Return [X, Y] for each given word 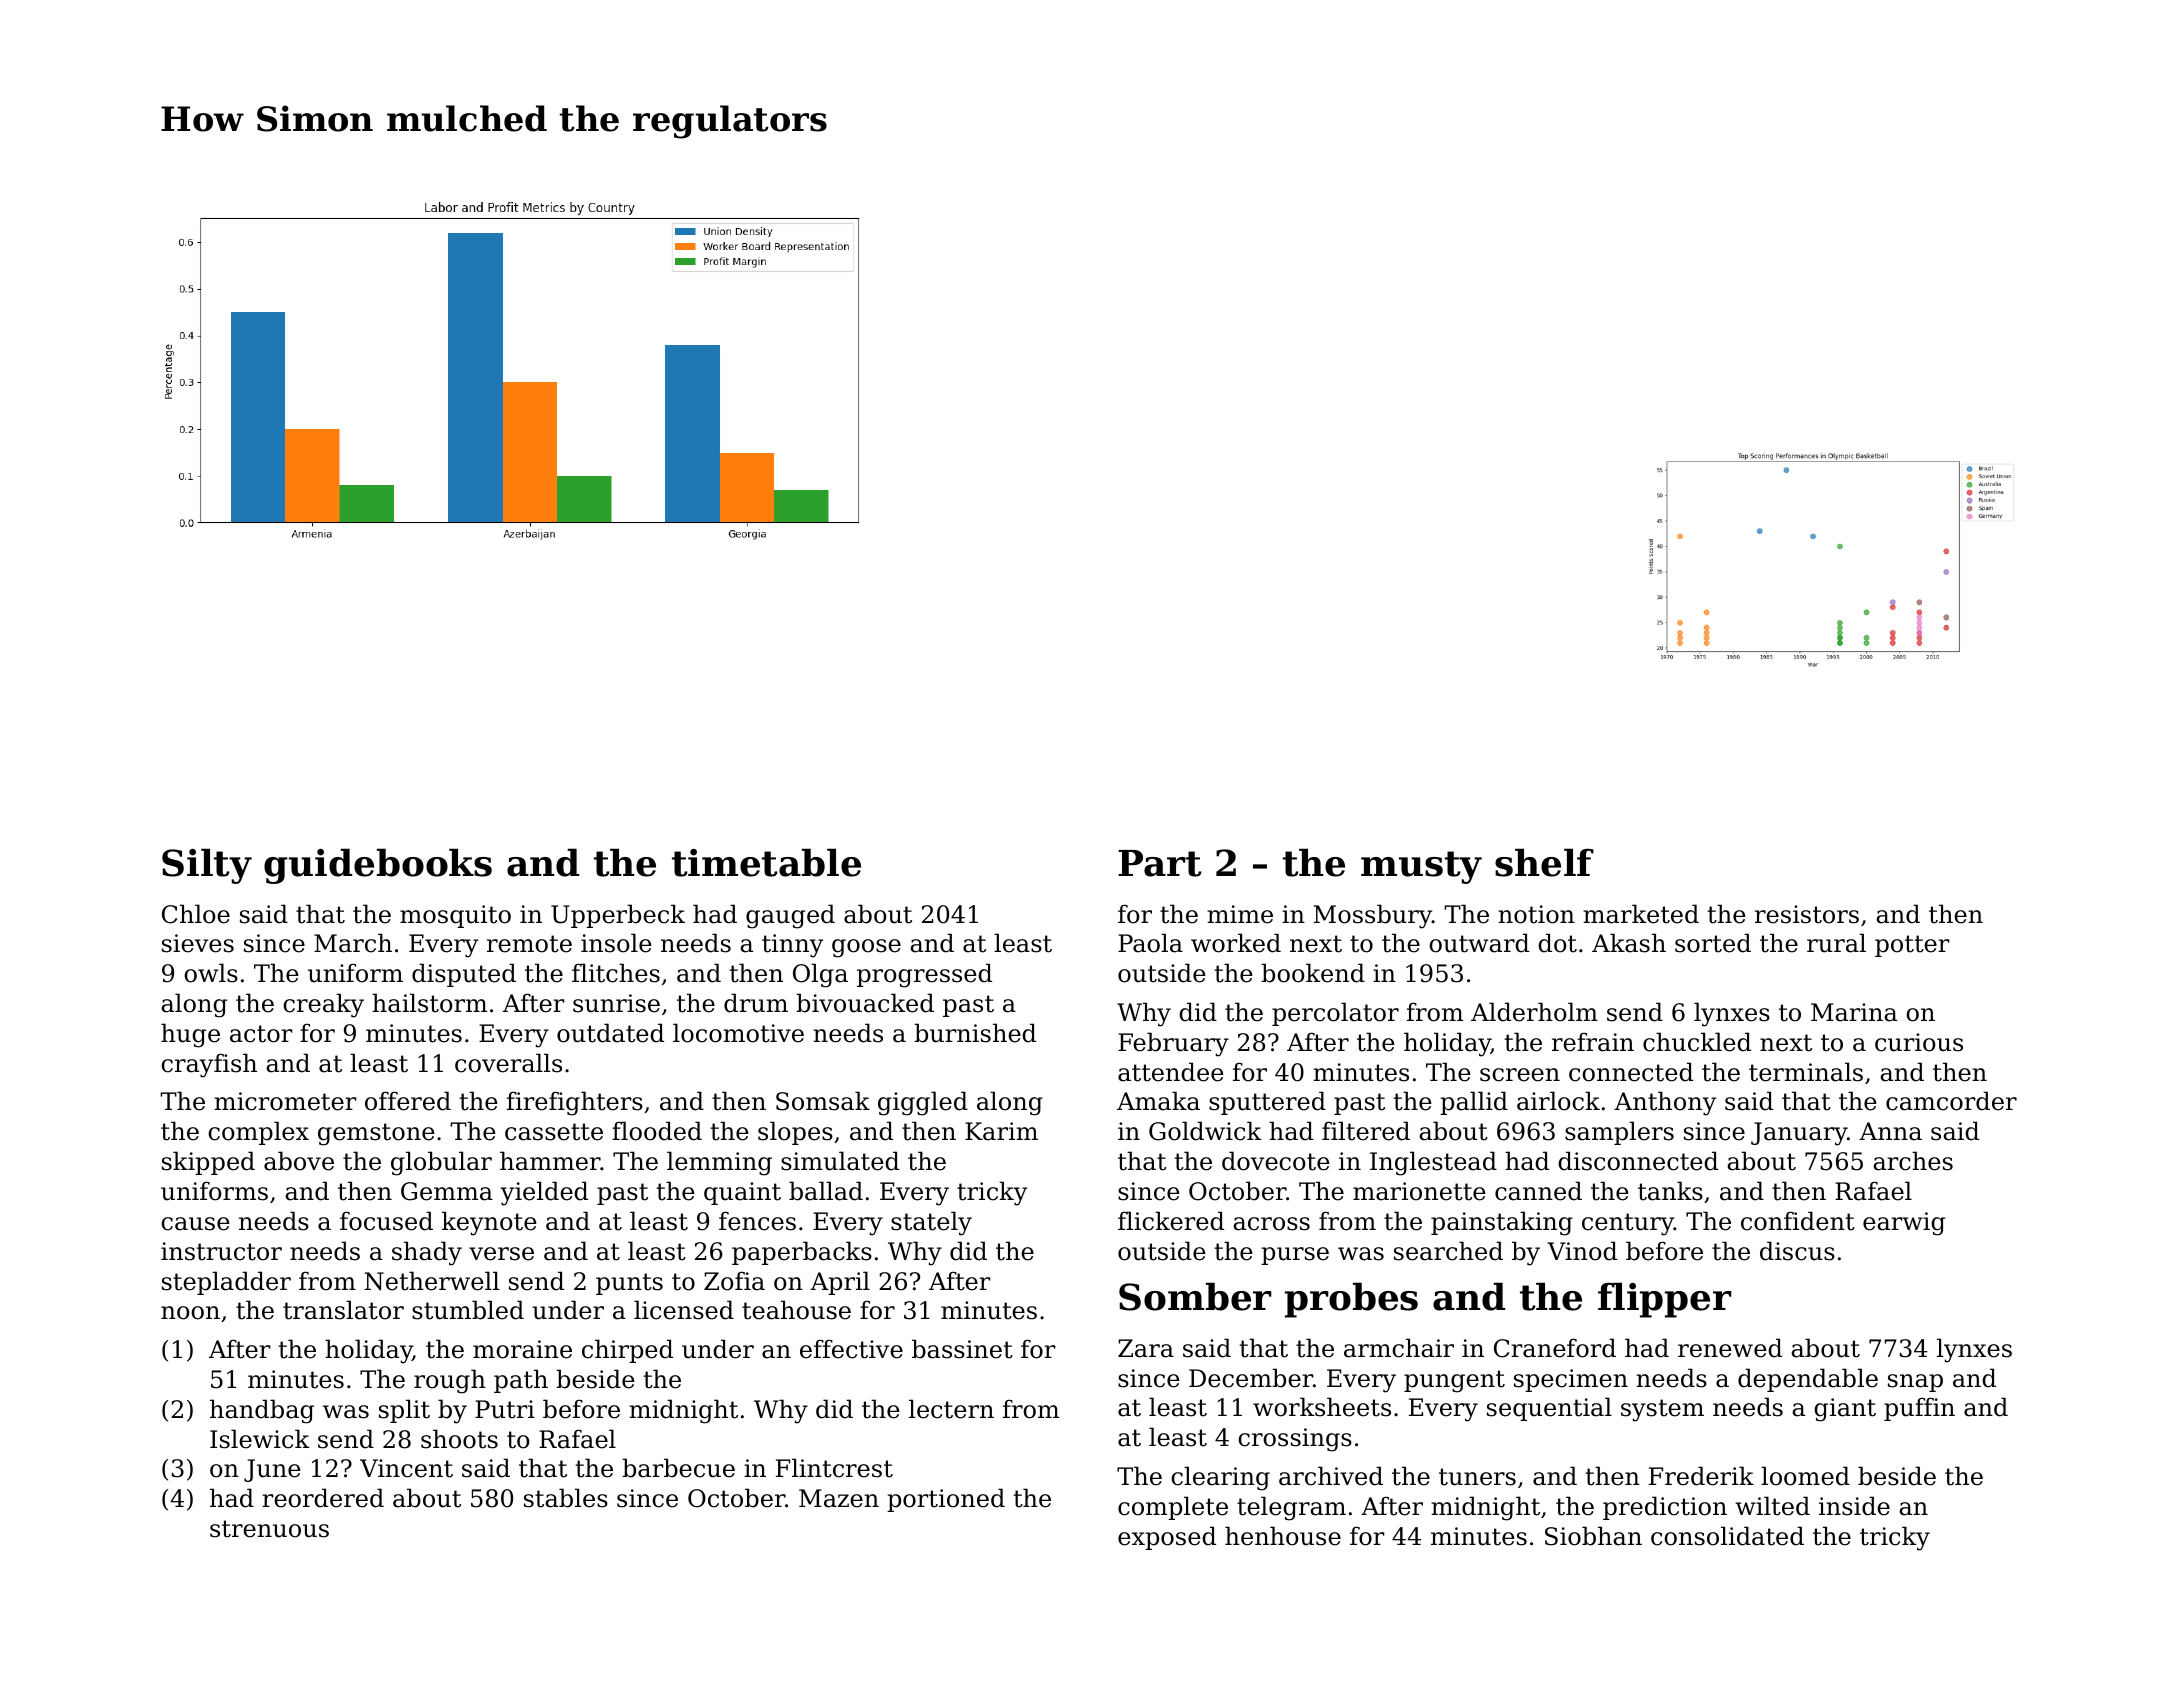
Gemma [447, 1191]
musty [1421, 867]
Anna [1890, 1131]
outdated [610, 1033]
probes [1351, 1300]
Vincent [406, 1468]
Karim [1001, 1131]
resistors [1807, 914]
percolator [1335, 1014]
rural [1836, 943]
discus [1797, 1251]
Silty [207, 866]
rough [450, 1381]
